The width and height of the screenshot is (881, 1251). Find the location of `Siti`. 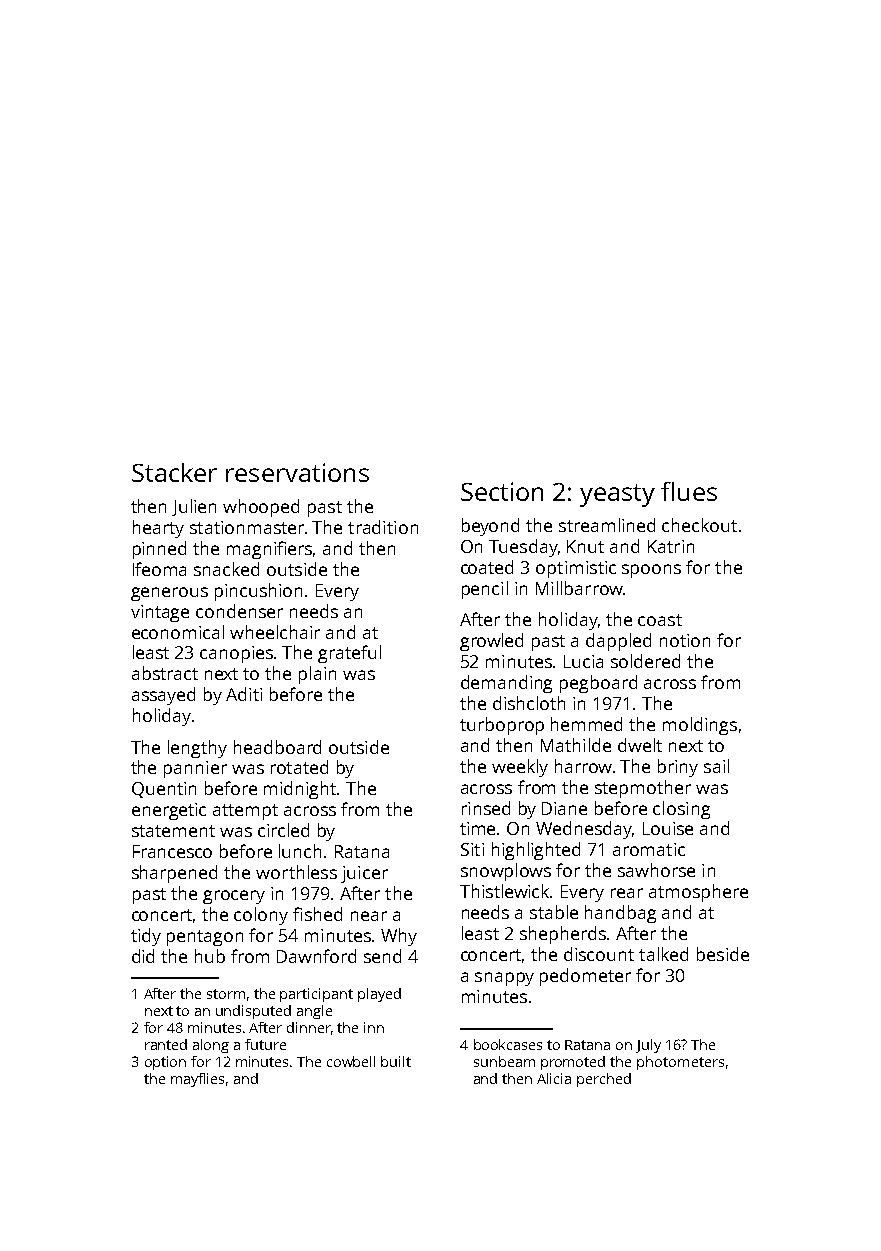

Siti is located at coordinates (472, 849).
